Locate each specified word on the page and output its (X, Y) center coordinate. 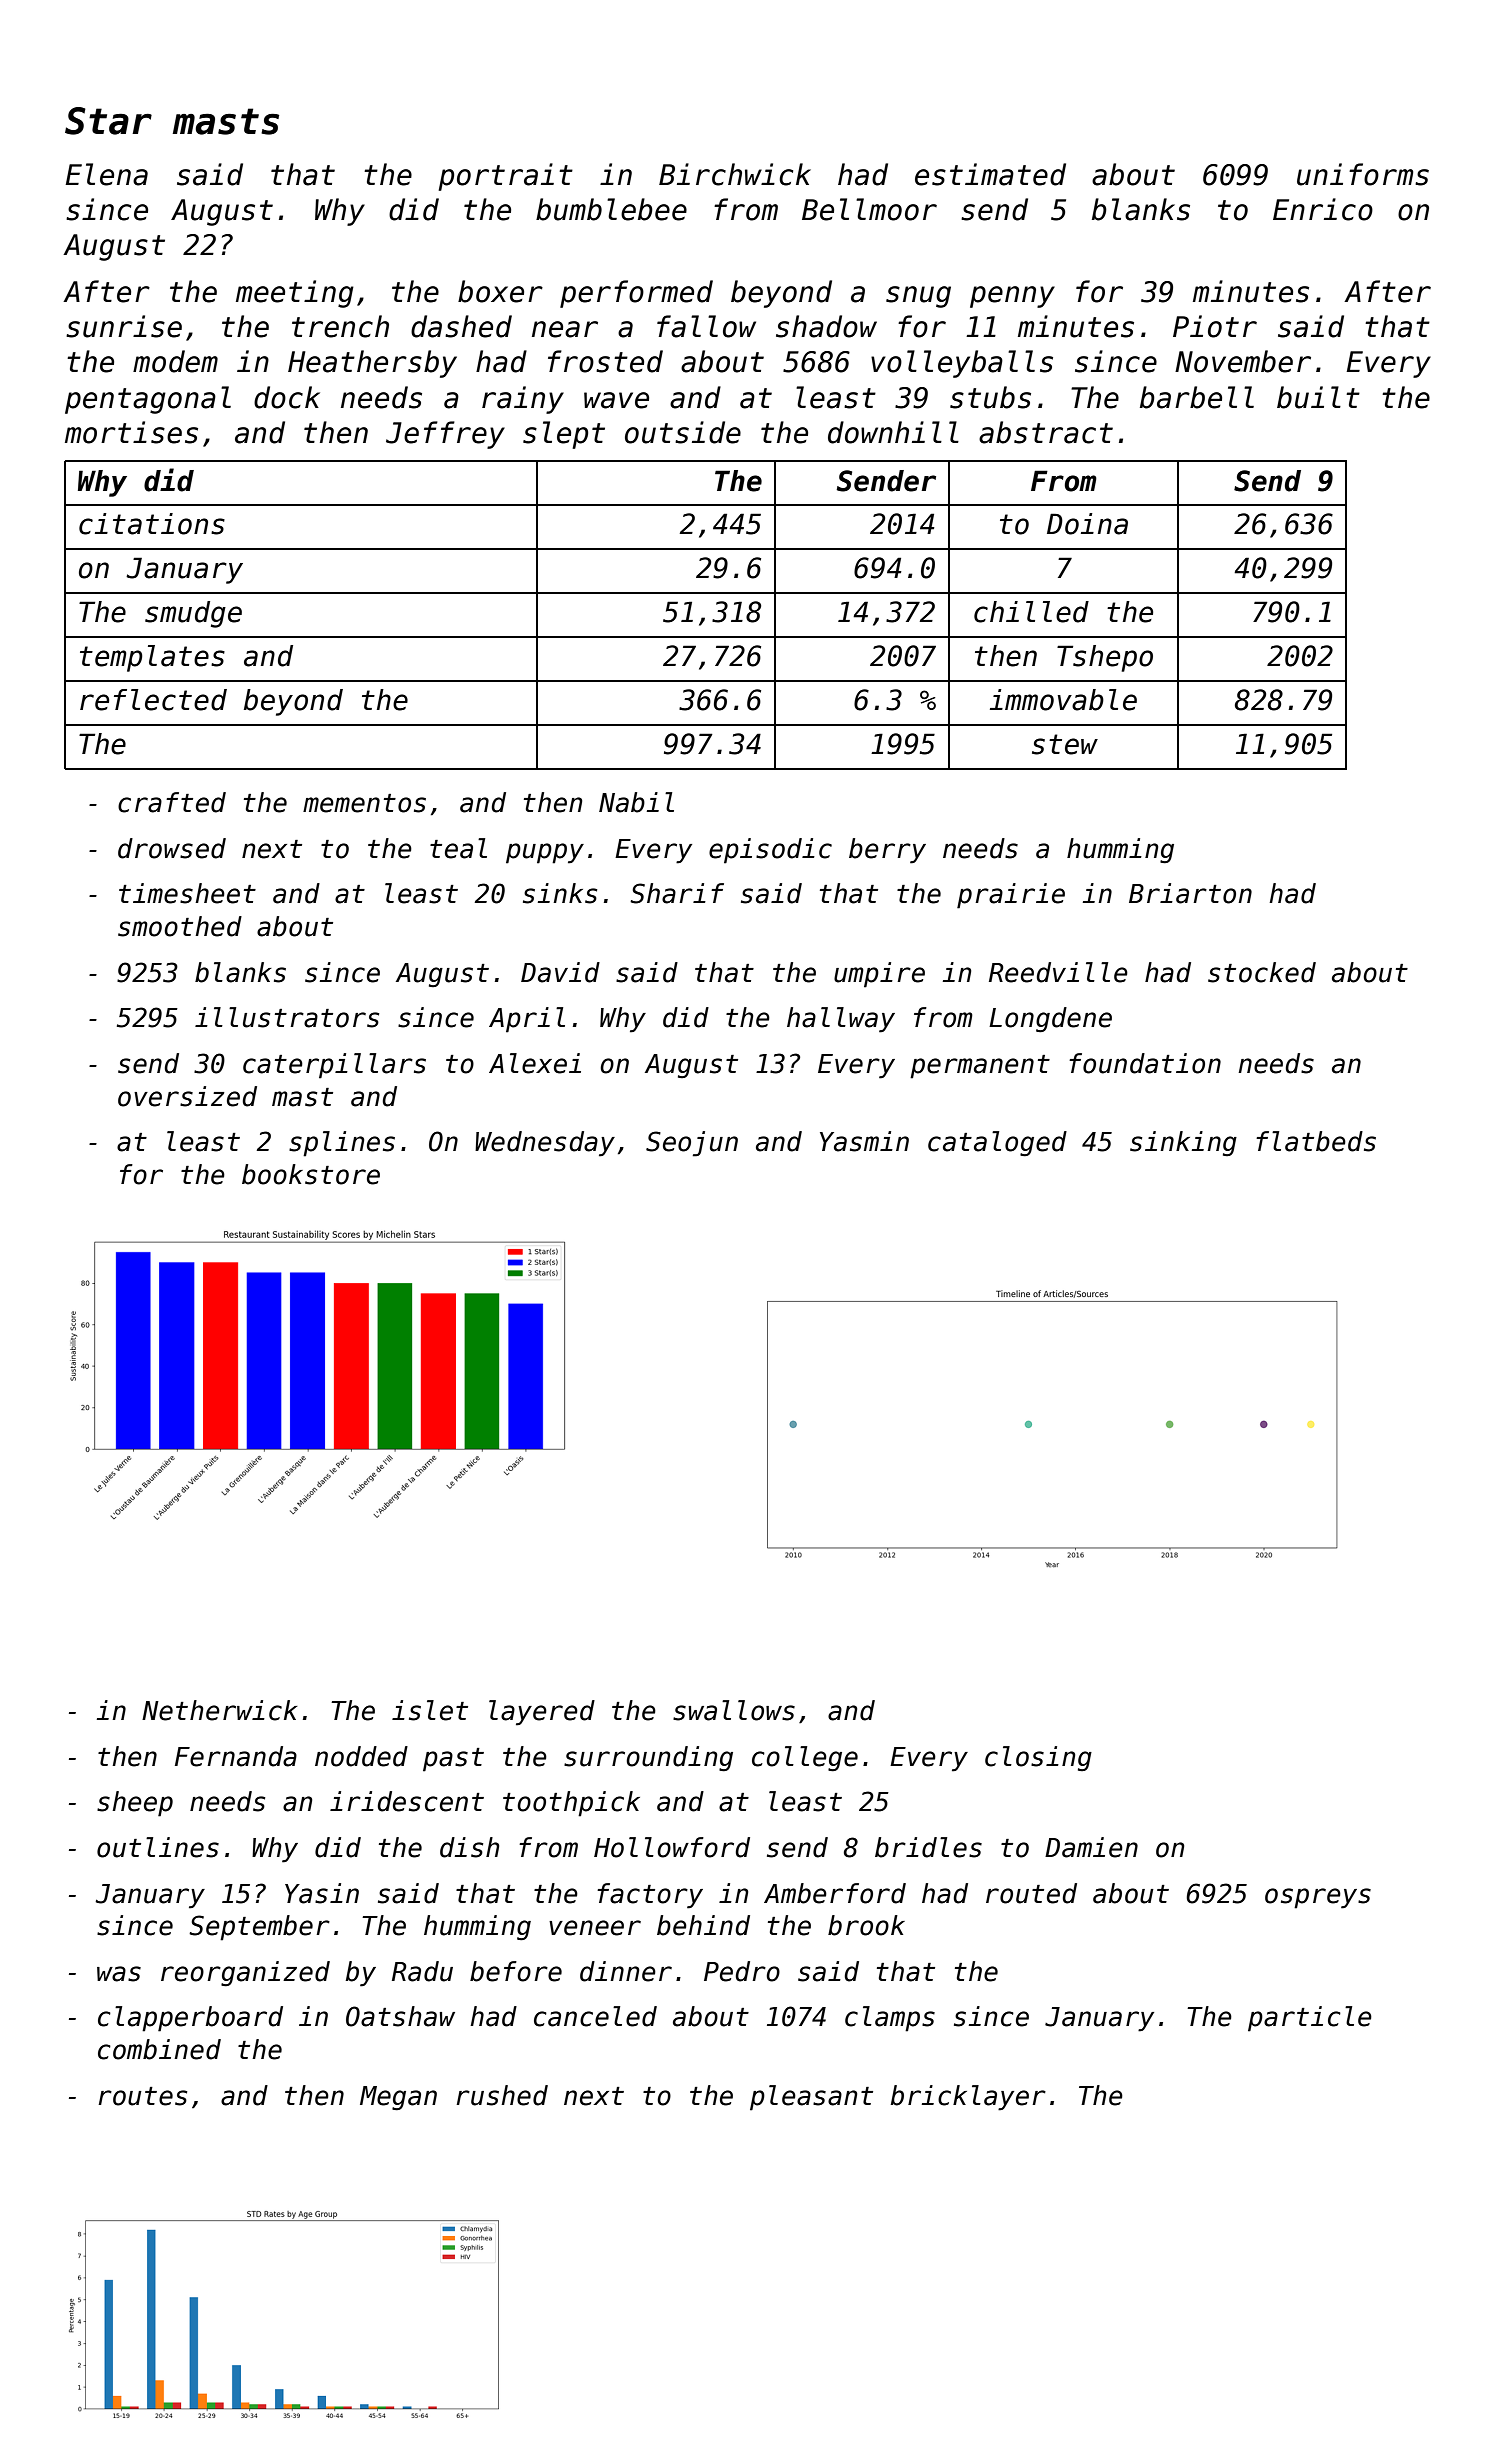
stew (1065, 744)
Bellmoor (869, 209)
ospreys (1318, 1898)
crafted (172, 802)
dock (287, 397)
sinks (560, 893)
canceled (595, 2016)
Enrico (1323, 209)
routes (142, 2096)
